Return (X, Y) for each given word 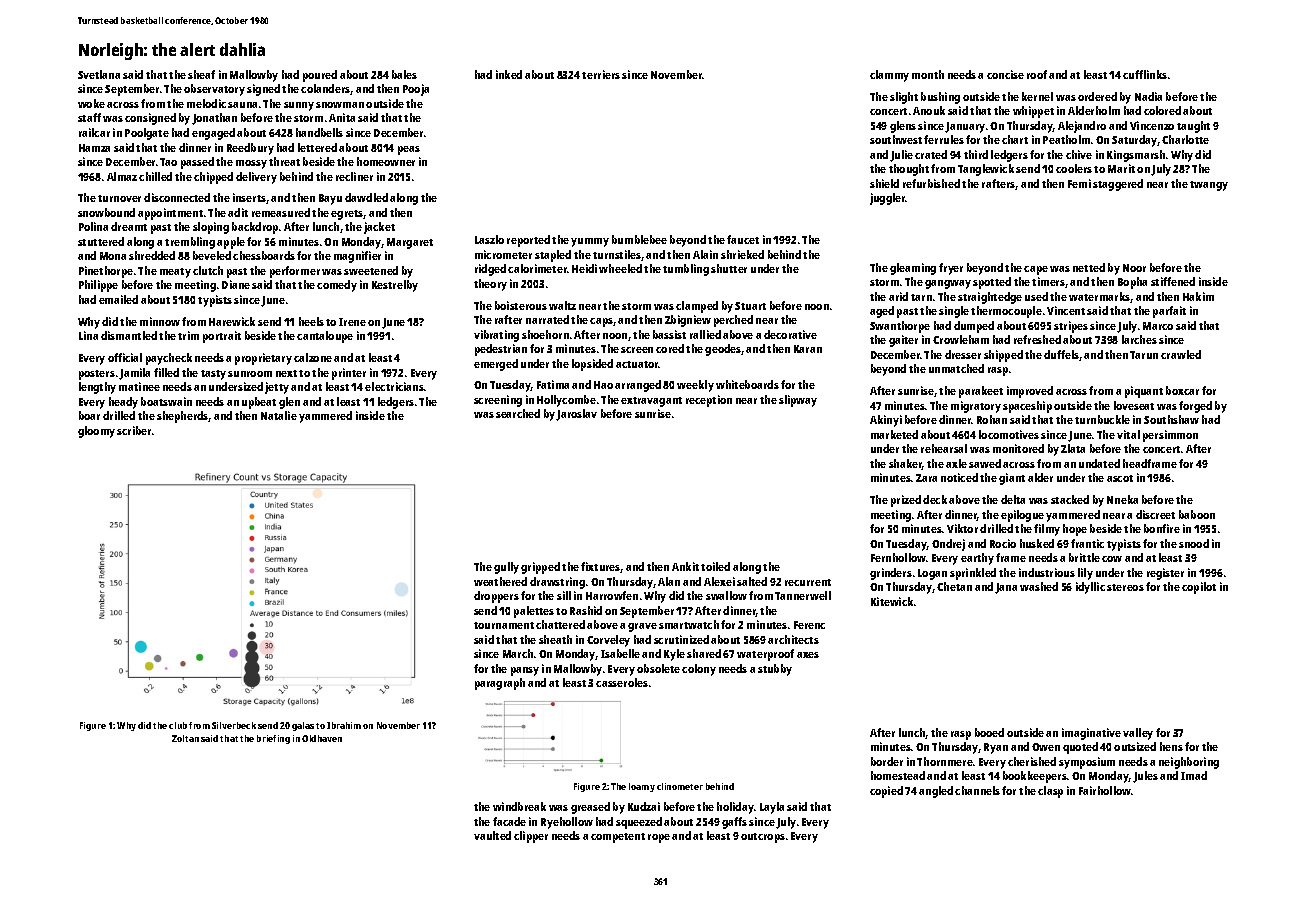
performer (295, 272)
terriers (601, 74)
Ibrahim (344, 725)
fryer (951, 269)
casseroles (622, 682)
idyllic (1090, 588)
